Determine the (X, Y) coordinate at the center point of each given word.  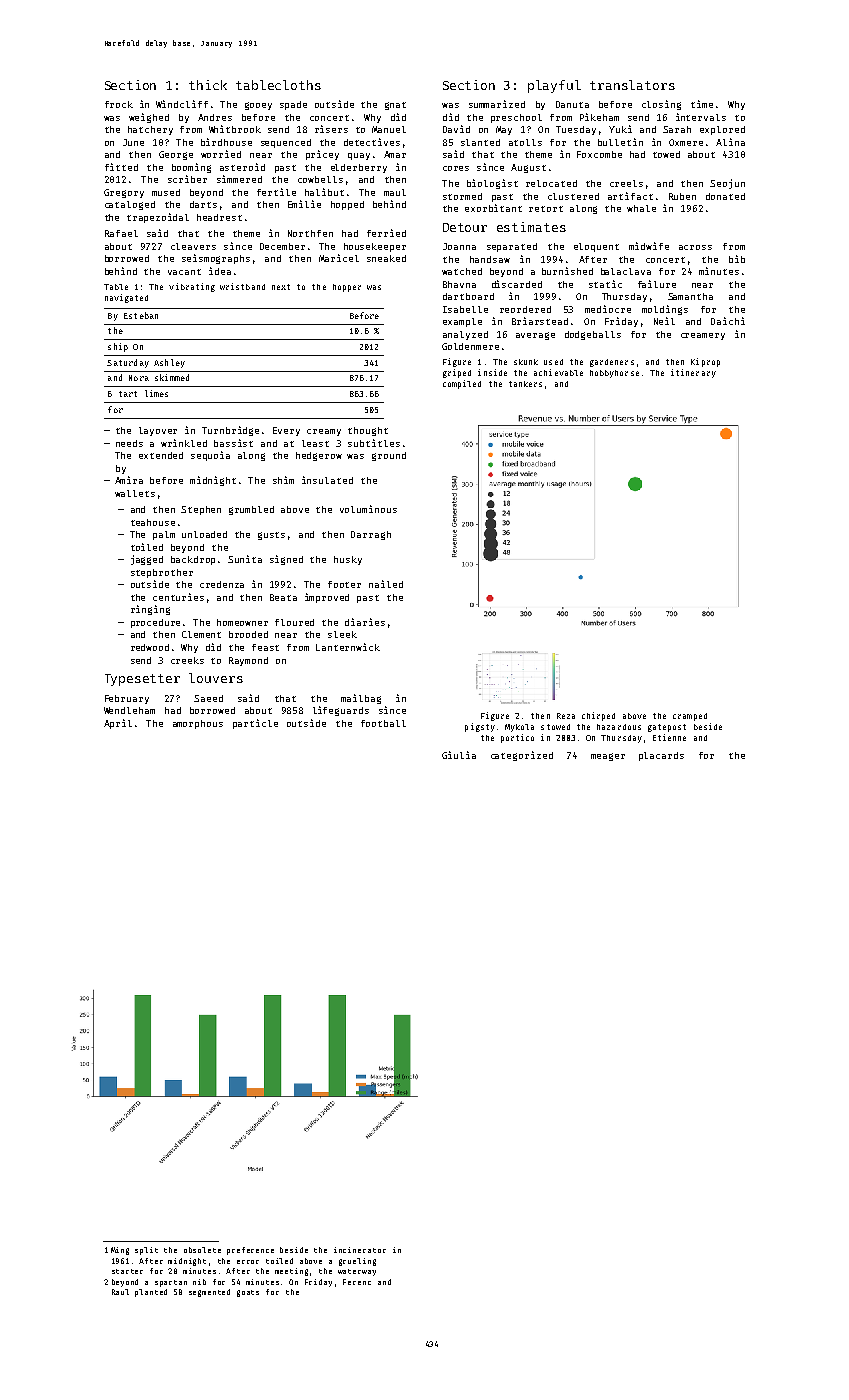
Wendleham (129, 710)
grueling (357, 1262)
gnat (395, 106)
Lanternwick (348, 647)
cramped (690, 717)
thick (208, 85)
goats (248, 1293)
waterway (357, 1272)
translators (632, 85)
